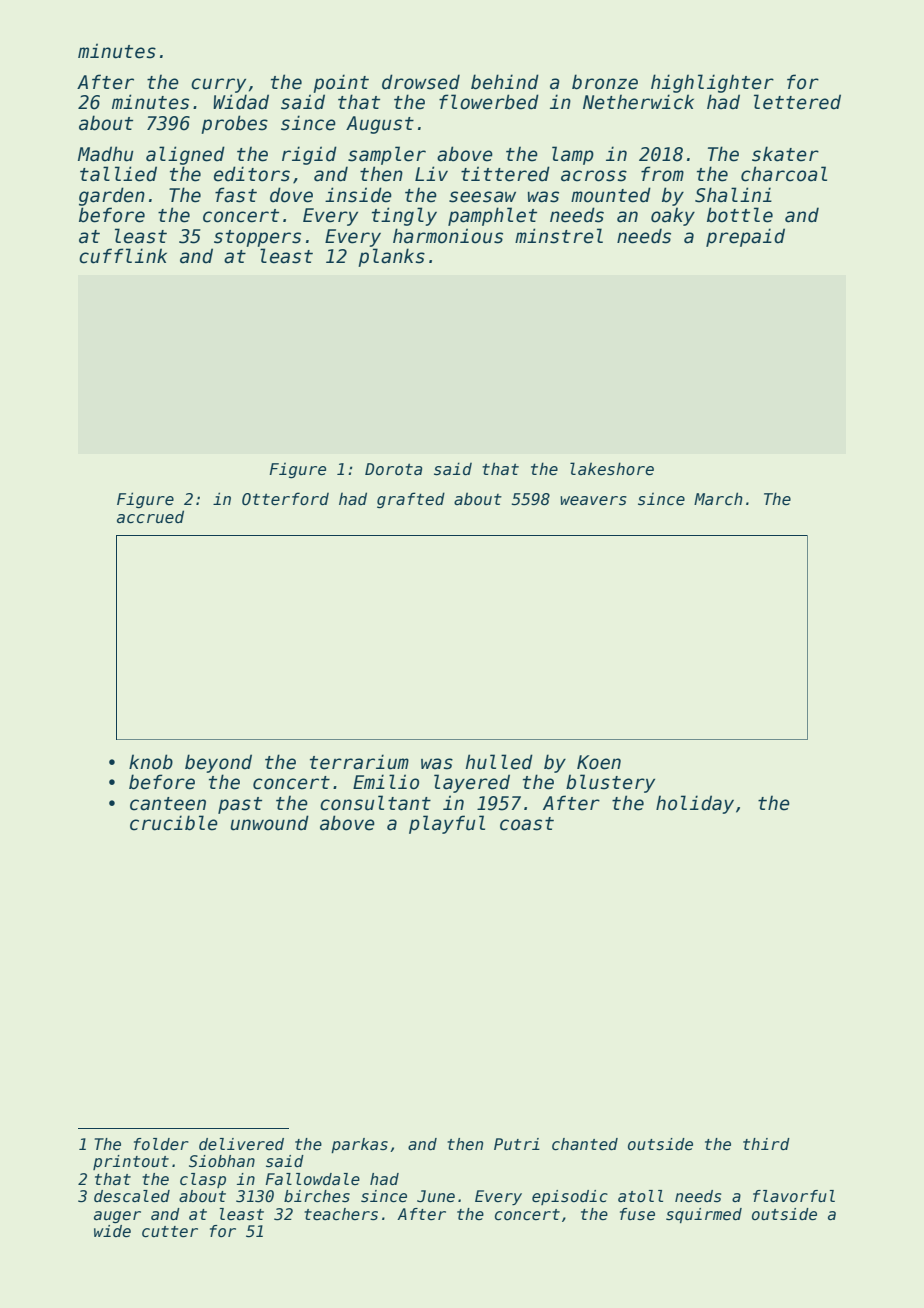 This page has height=1308, width=924. What do you see at coordinates (745, 237) in the page?
I see `prepaid` at bounding box center [745, 237].
